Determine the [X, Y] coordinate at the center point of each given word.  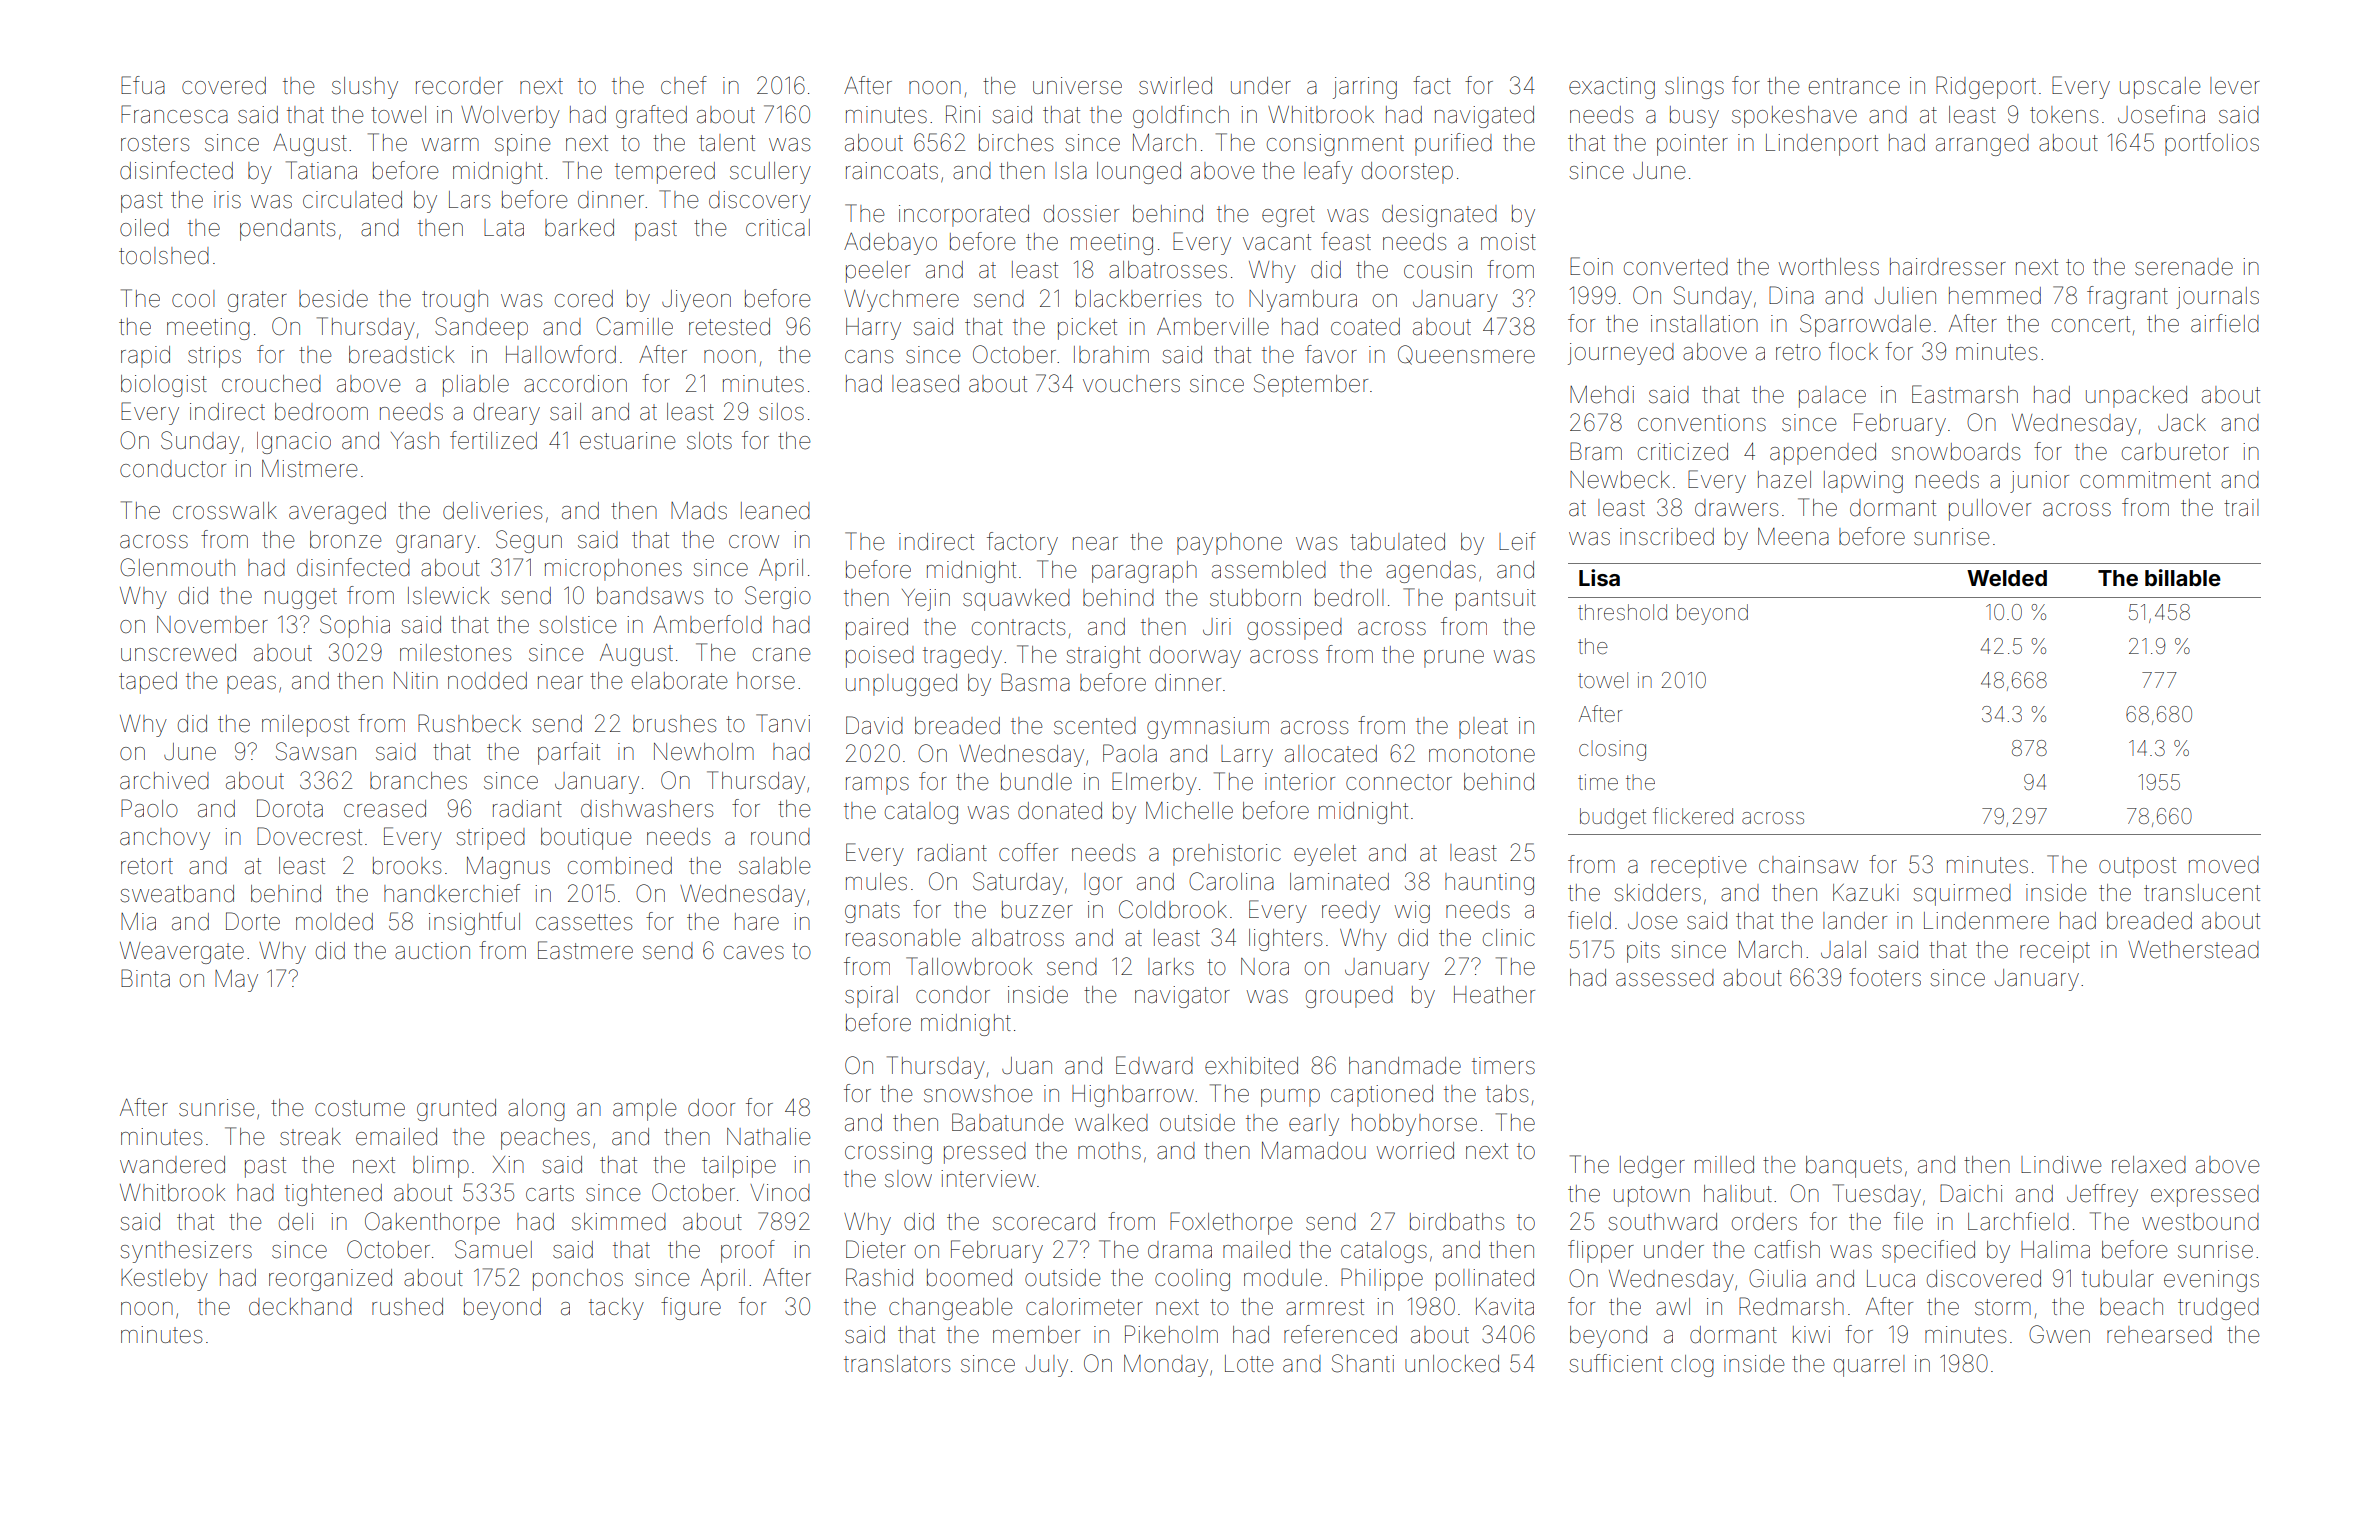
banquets [1854, 1167]
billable [2183, 577]
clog [1692, 1366]
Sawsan [316, 751]
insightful [474, 923]
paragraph [1144, 572]
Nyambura [1303, 301]
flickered [1693, 816]
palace [1832, 397]
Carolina [1231, 881]
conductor [173, 469]
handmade [1405, 1066]
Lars [469, 200]
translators [897, 1364]
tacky [616, 1309]
